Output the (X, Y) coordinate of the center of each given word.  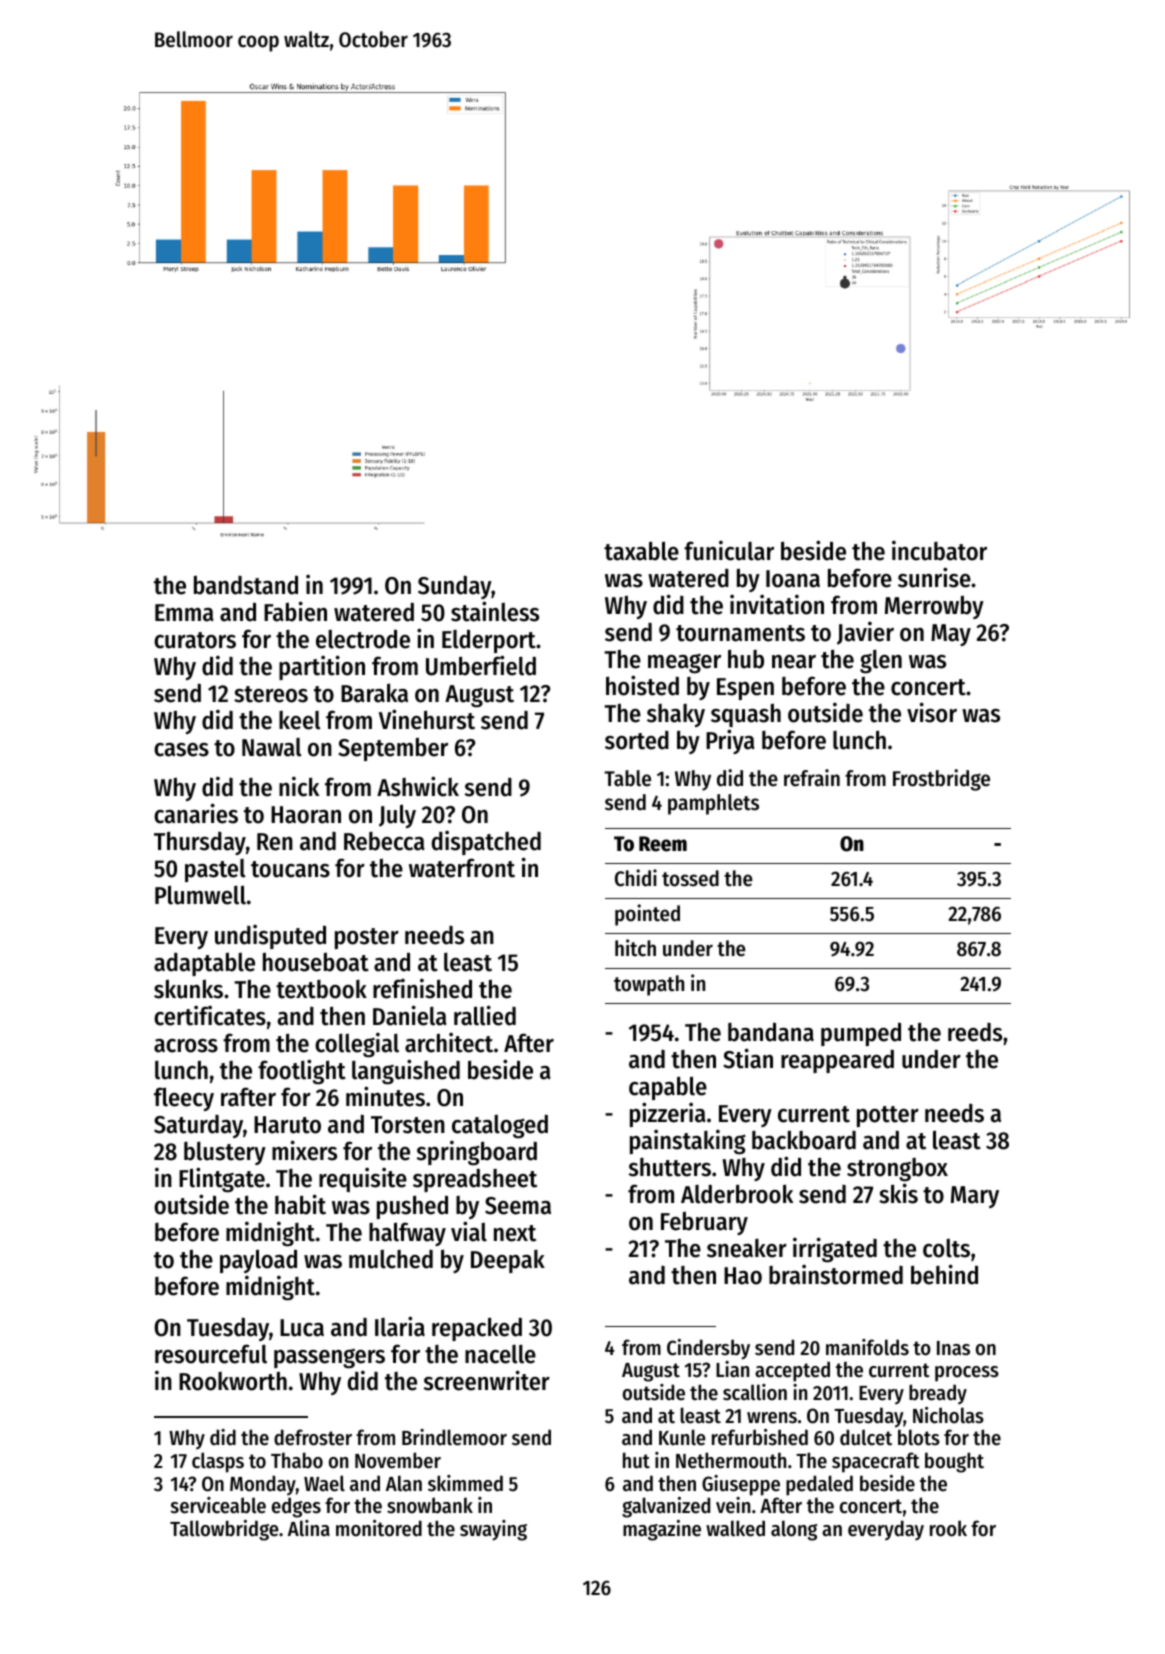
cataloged (500, 1126)
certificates (210, 1015)
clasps (218, 1462)
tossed (690, 878)
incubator (939, 550)
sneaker (747, 1248)
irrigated (835, 1250)
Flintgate (222, 1180)
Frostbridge (941, 780)
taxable (641, 551)
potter (888, 1116)
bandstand (246, 585)
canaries (196, 813)
